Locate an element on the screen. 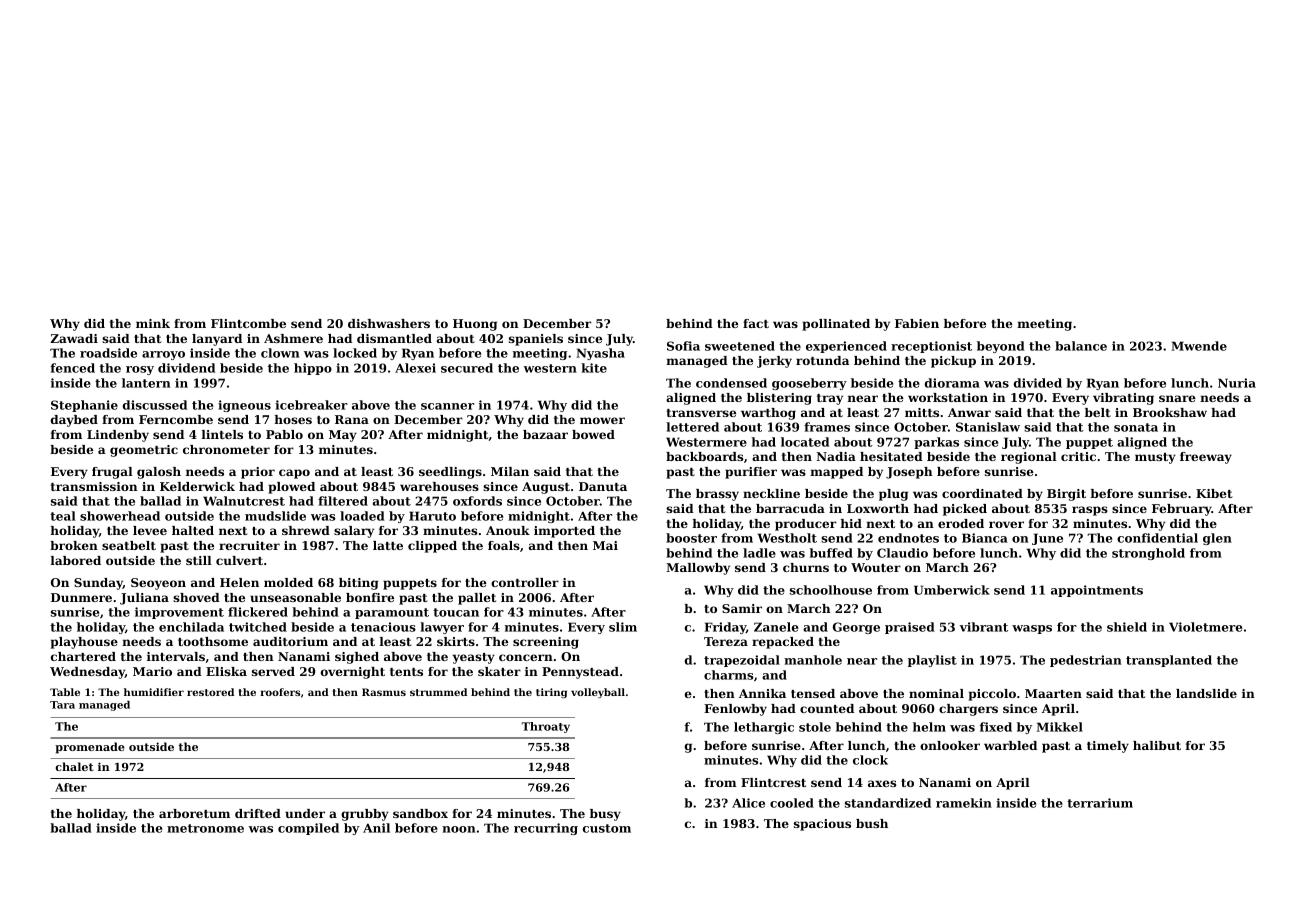  screening is located at coordinates (546, 643).
